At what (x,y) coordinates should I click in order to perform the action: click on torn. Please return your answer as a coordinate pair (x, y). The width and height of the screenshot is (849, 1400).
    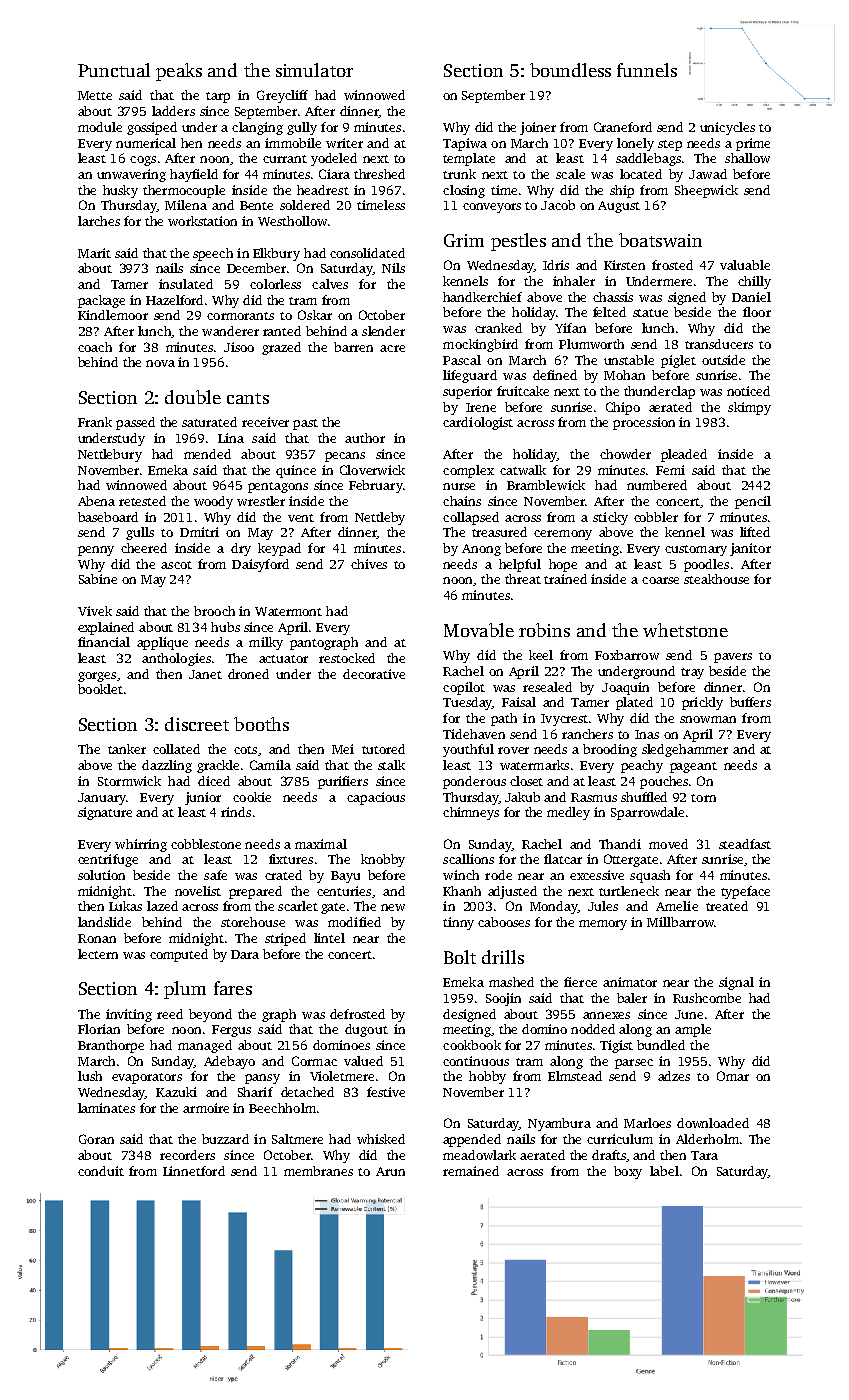
    Looking at the image, I should click on (703, 798).
